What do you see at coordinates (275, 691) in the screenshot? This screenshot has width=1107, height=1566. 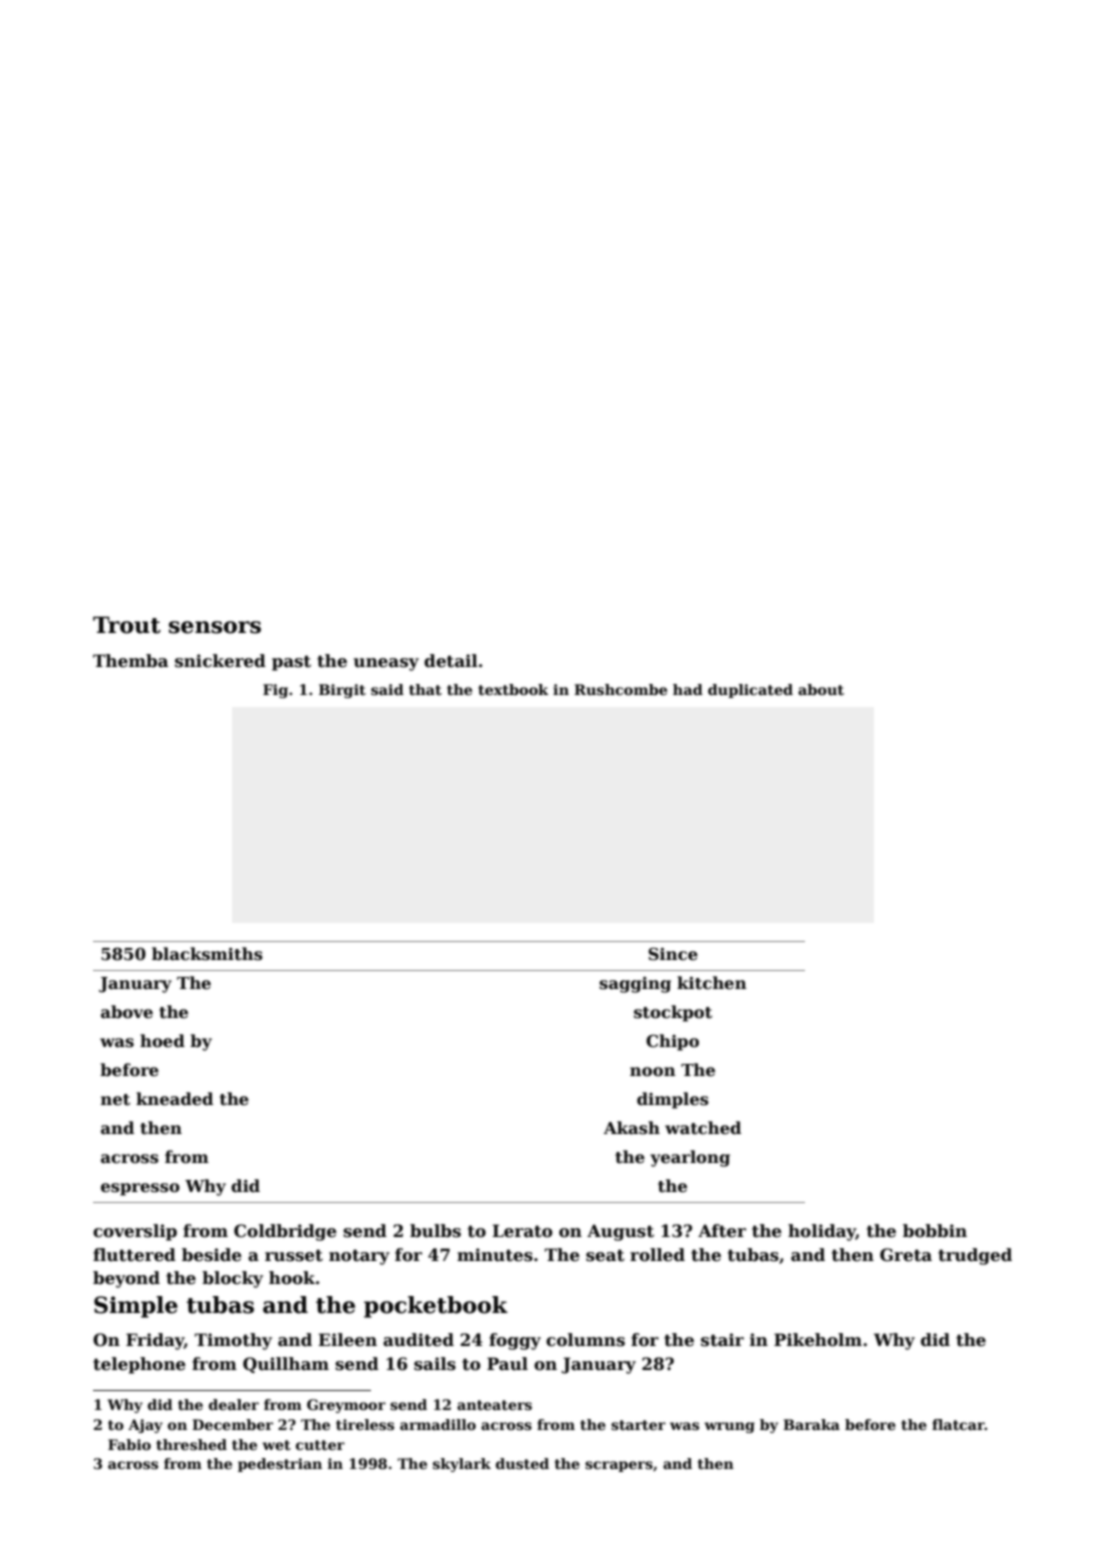 I see `Fig` at bounding box center [275, 691].
